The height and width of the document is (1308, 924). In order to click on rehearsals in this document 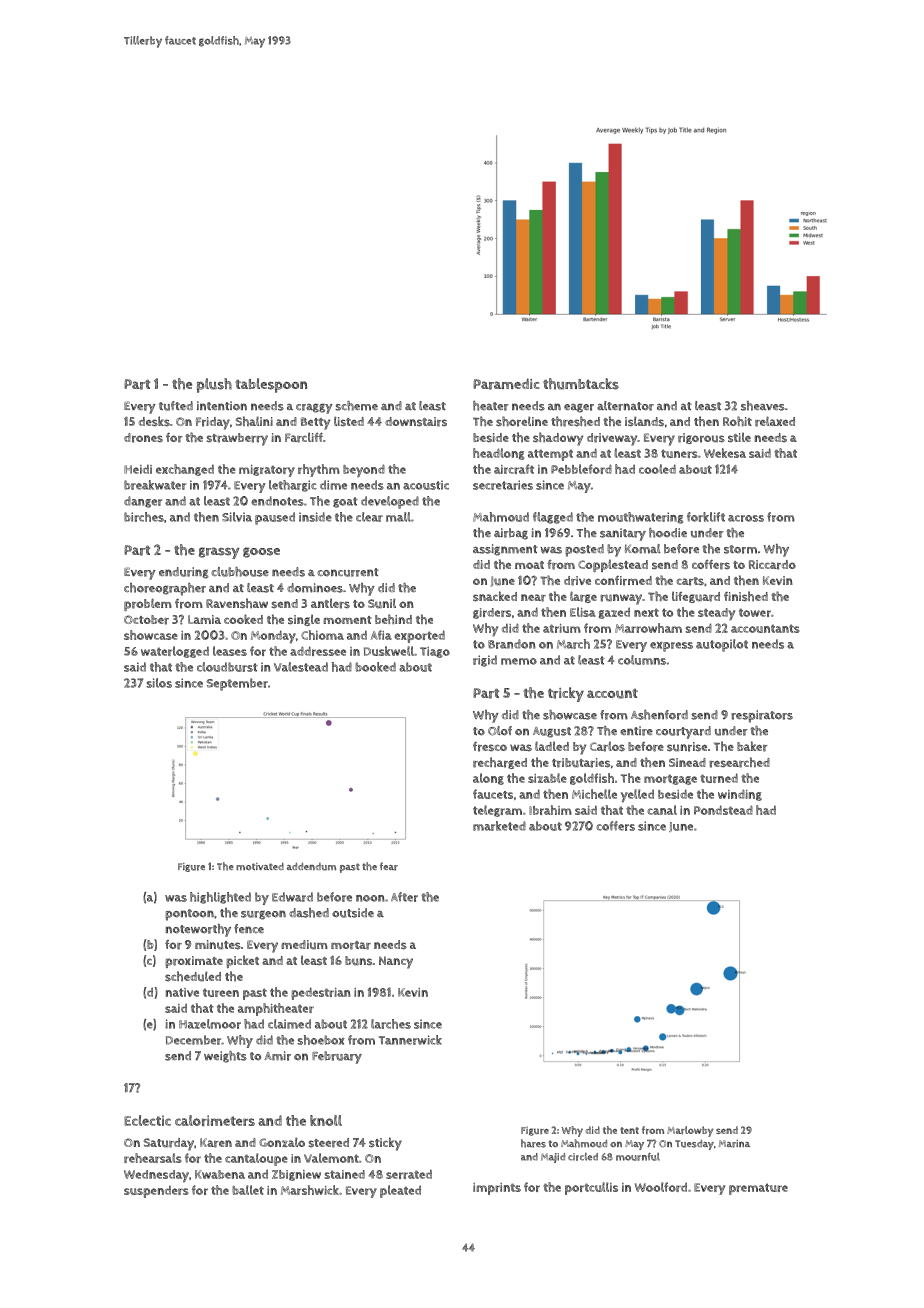, I will do `click(153, 1158)`.
